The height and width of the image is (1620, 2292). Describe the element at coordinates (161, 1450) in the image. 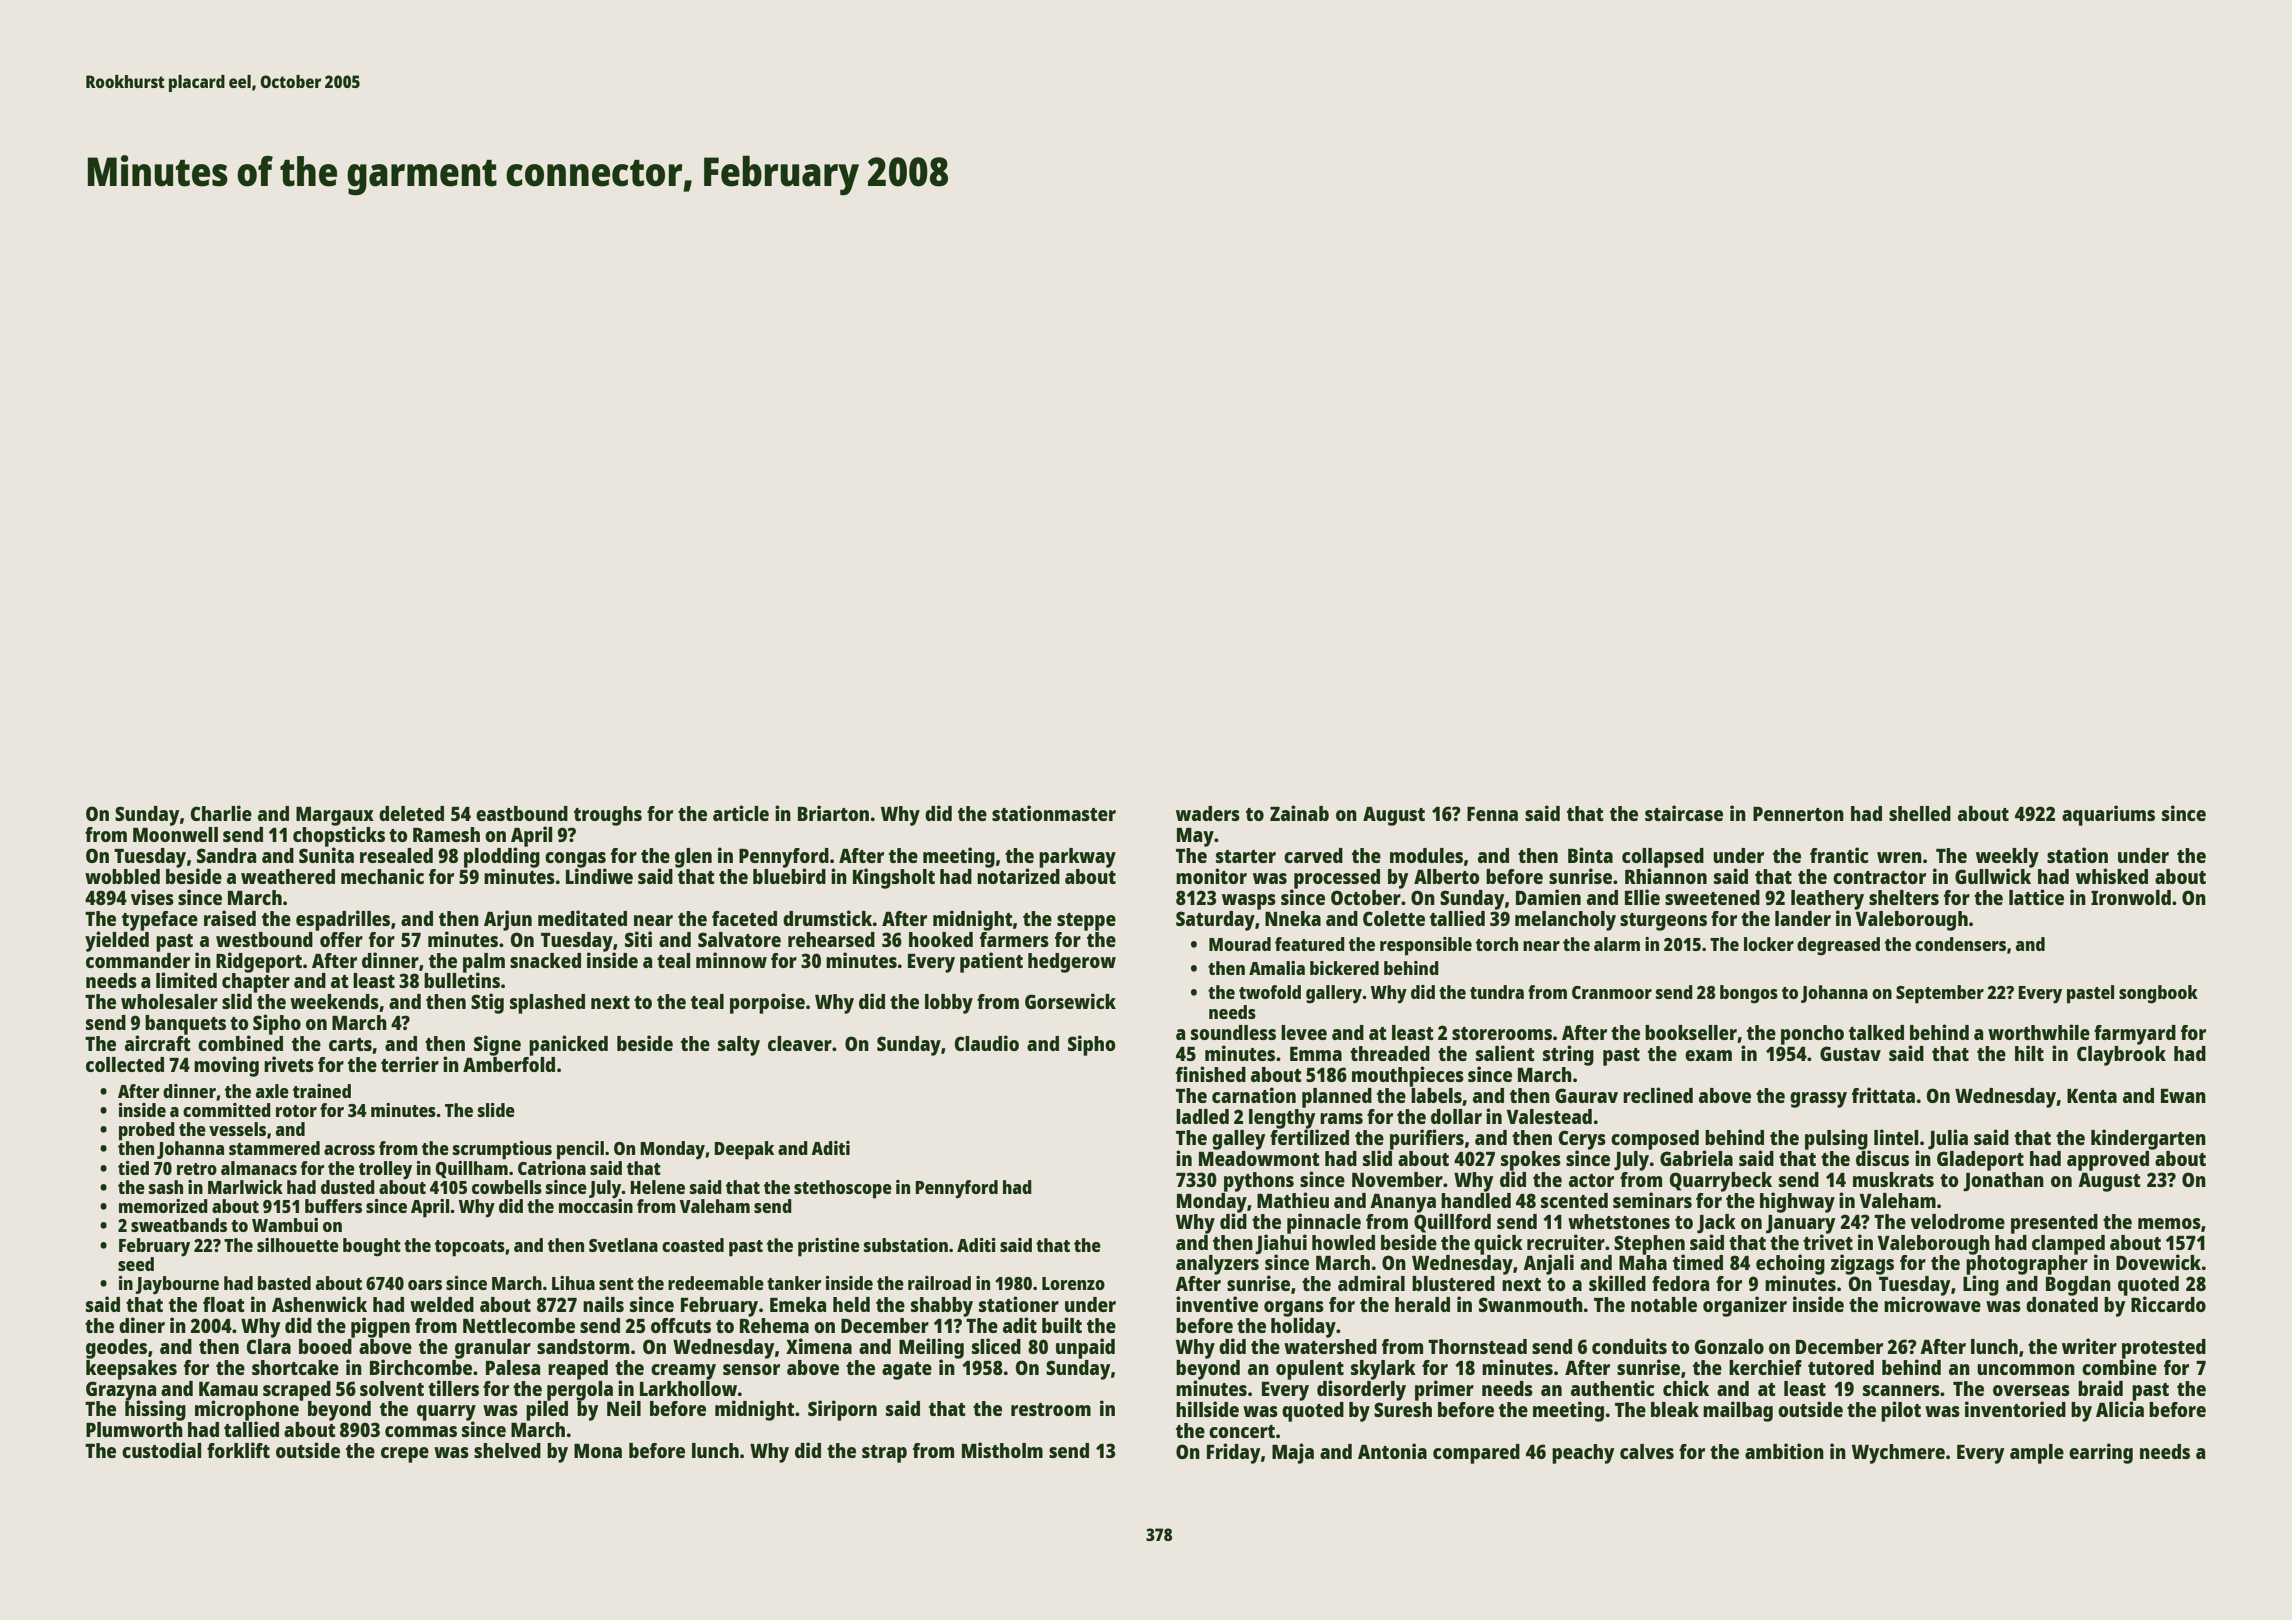

I see `custodial` at that location.
